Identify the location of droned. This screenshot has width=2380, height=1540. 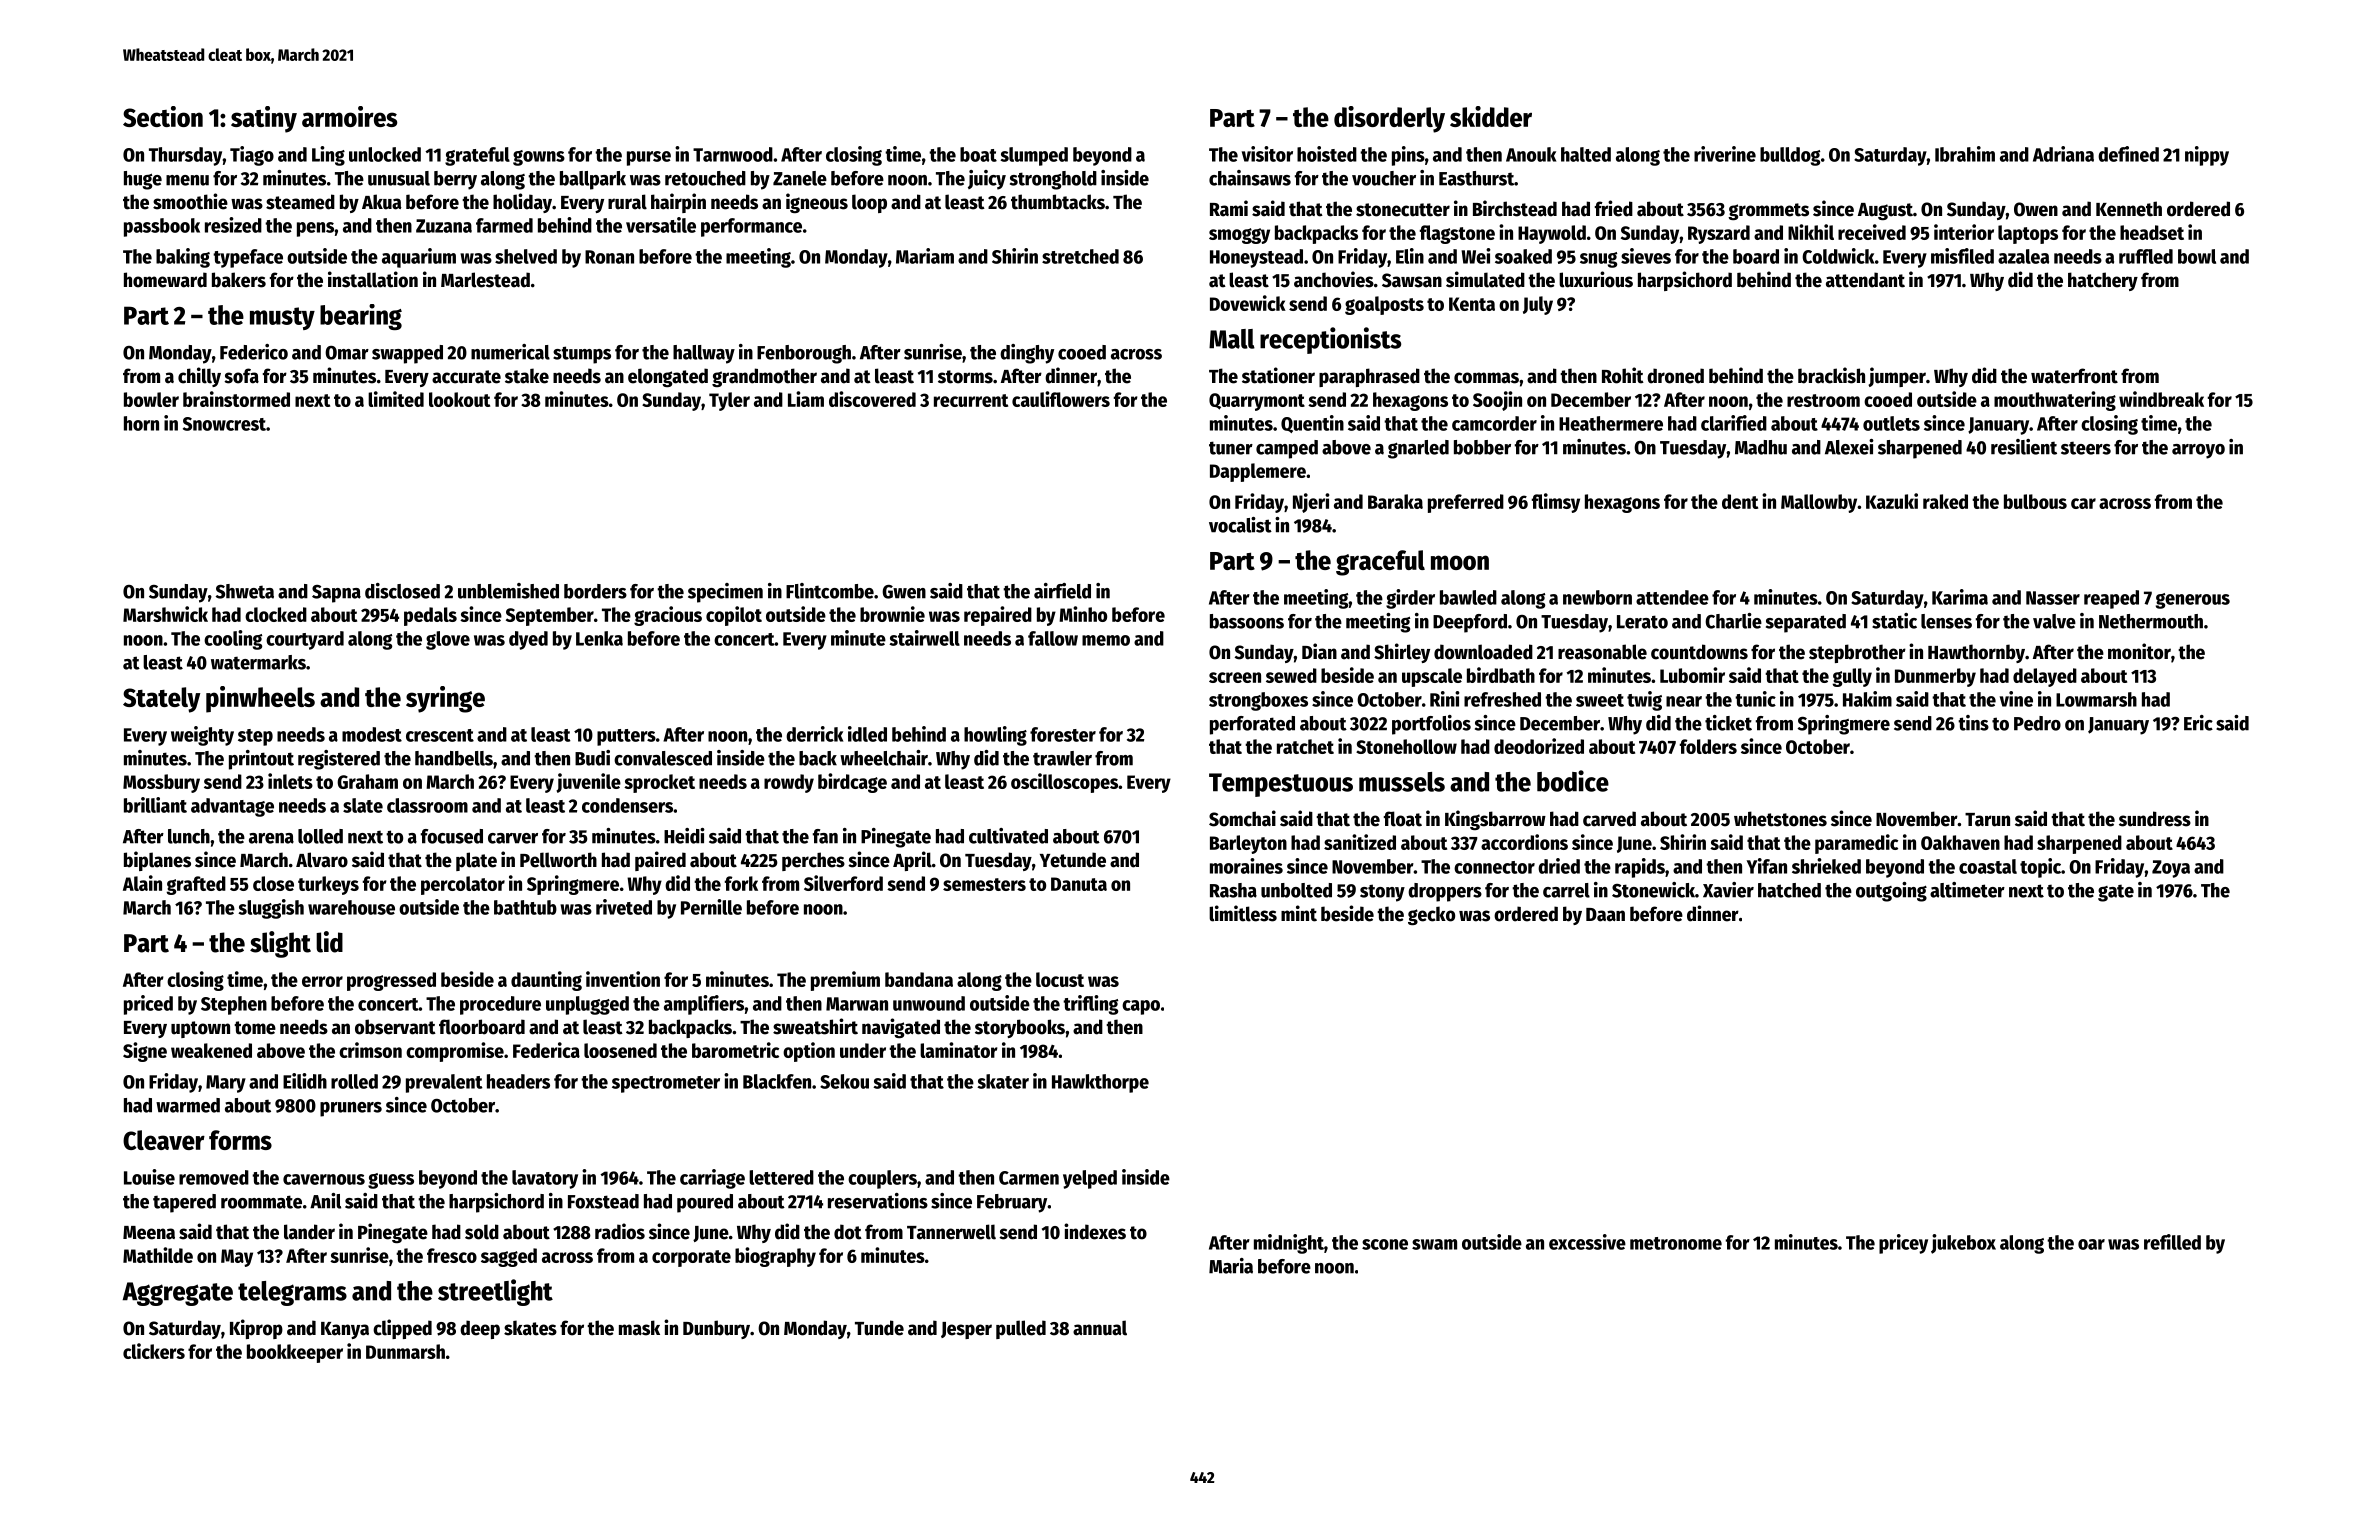
(1675, 376).
